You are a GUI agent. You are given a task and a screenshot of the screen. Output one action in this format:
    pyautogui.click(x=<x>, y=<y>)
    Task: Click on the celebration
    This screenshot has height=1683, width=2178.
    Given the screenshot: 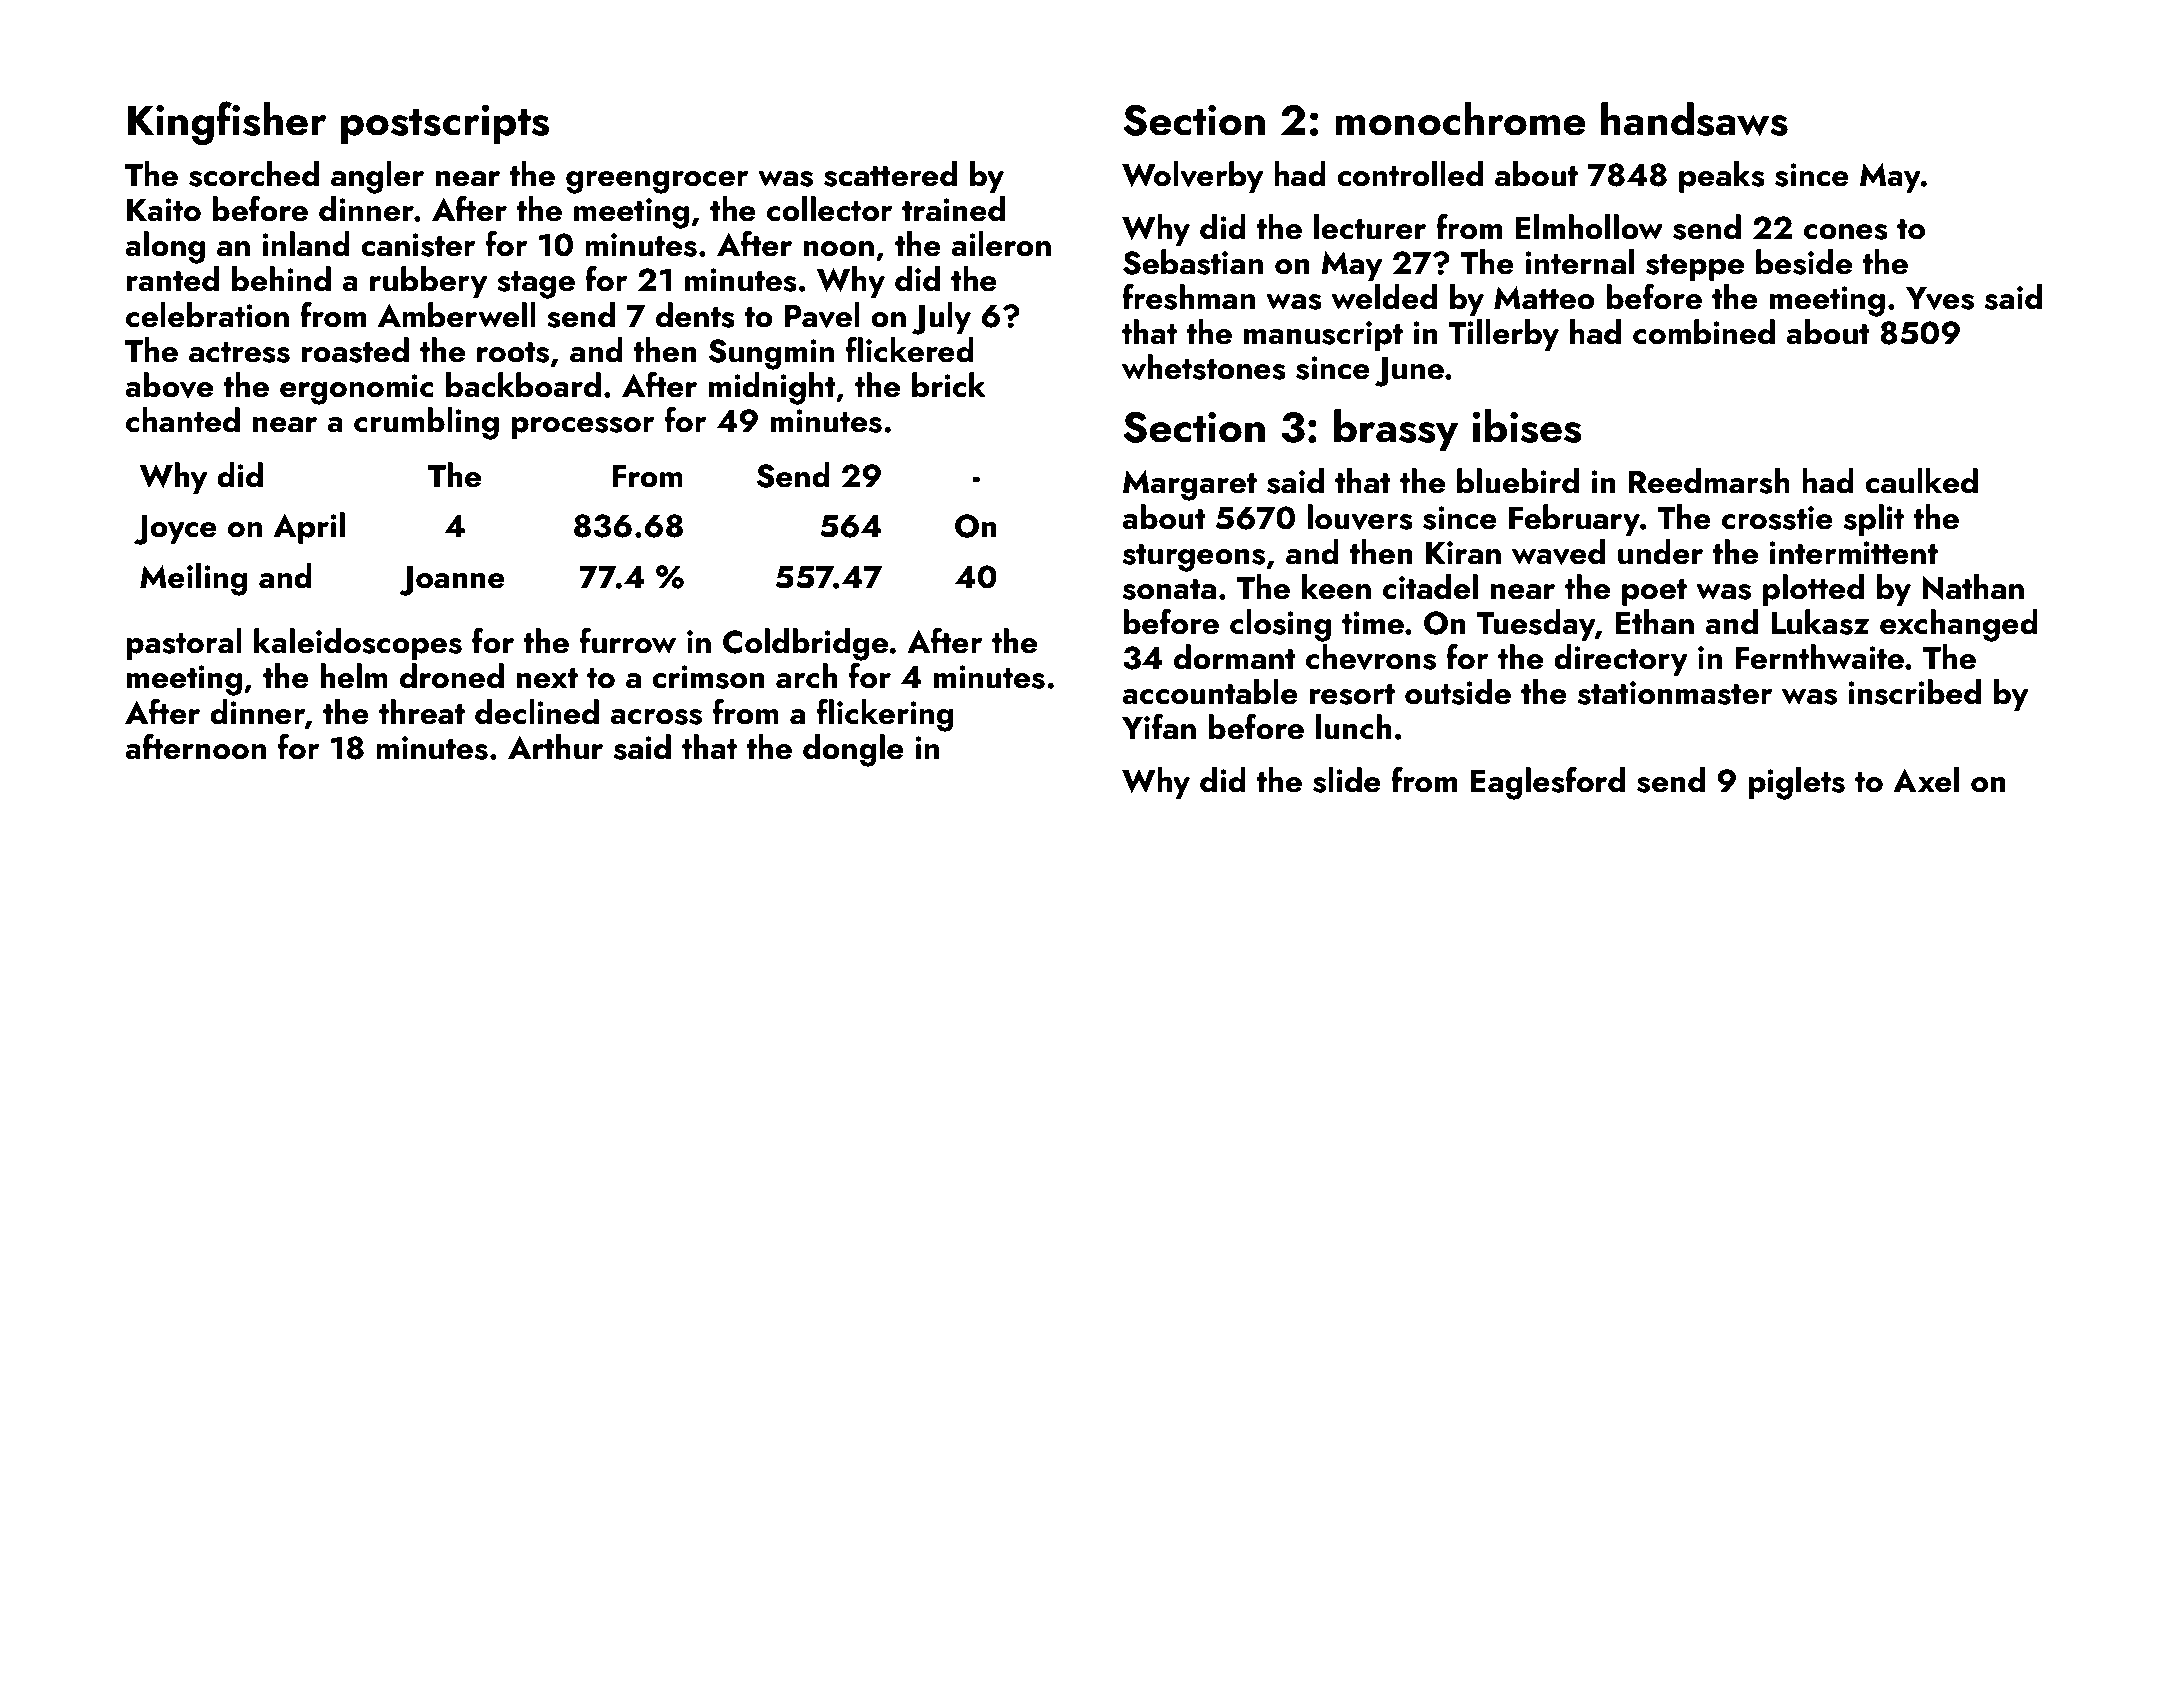 What is the action you would take?
    pyautogui.click(x=207, y=315)
